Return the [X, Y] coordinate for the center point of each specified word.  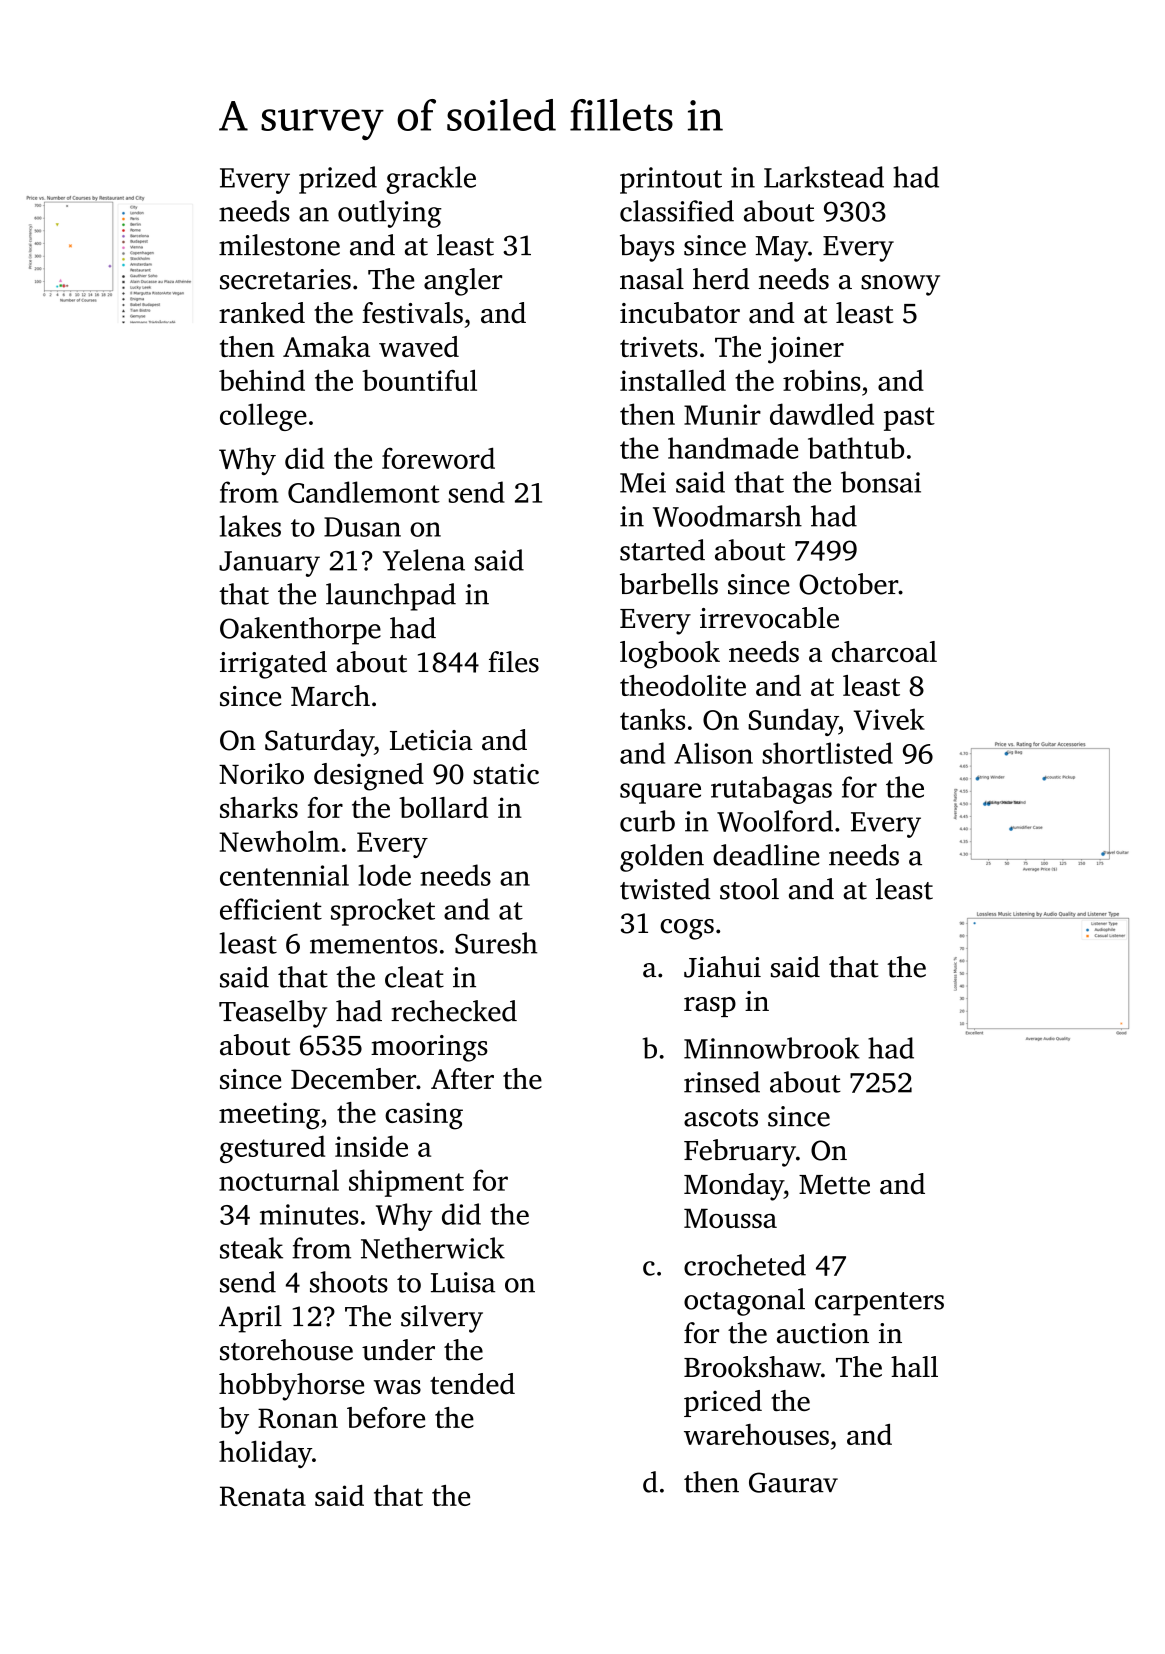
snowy [900, 285]
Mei [643, 482]
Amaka [326, 346]
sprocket [383, 912]
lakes [250, 526]
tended [472, 1384]
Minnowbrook [772, 1048]
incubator [680, 313]
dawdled [822, 414]
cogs [687, 929]
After [462, 1078]
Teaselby [273, 1014]
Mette [834, 1185]
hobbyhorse [291, 1387]
